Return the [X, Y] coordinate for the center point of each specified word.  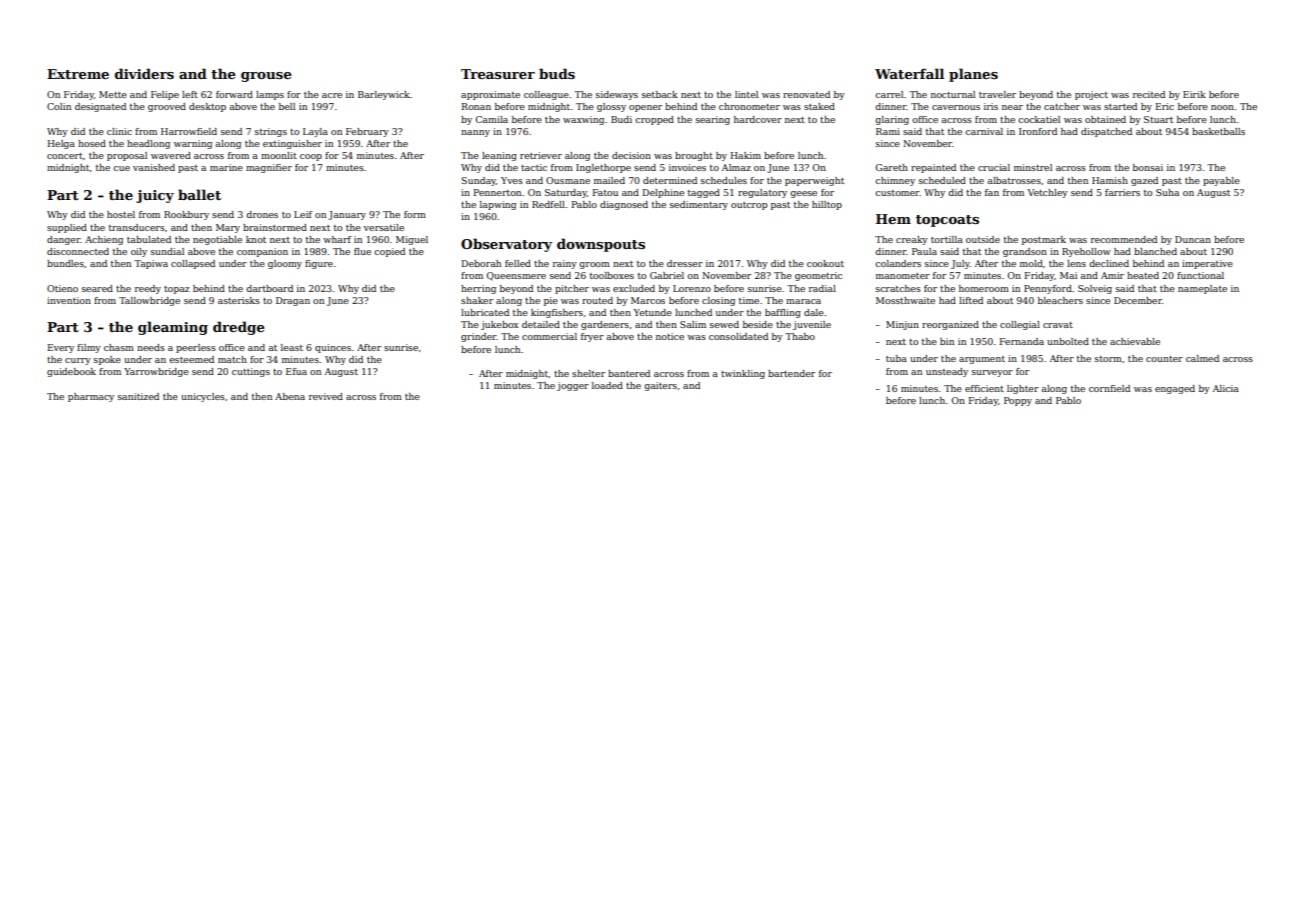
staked [819, 106]
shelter [588, 373]
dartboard [269, 288]
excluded [634, 288]
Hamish [1110, 180]
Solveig [1095, 289]
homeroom [984, 288]
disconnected [78, 251]
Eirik [1194, 94]
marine [226, 167]
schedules [724, 180]
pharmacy [91, 397]
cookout [825, 263]
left [190, 94]
